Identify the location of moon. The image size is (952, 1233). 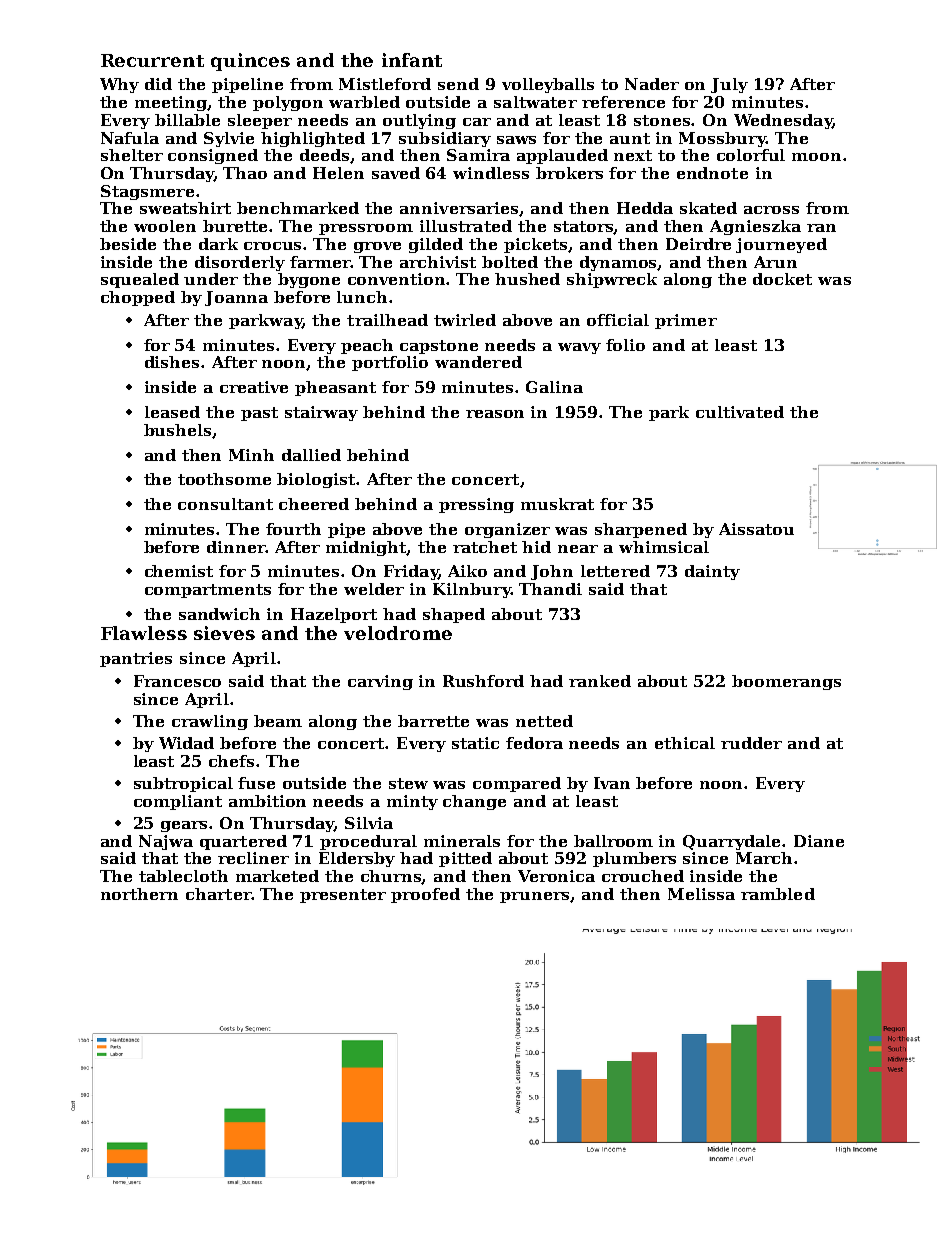
(816, 157).
